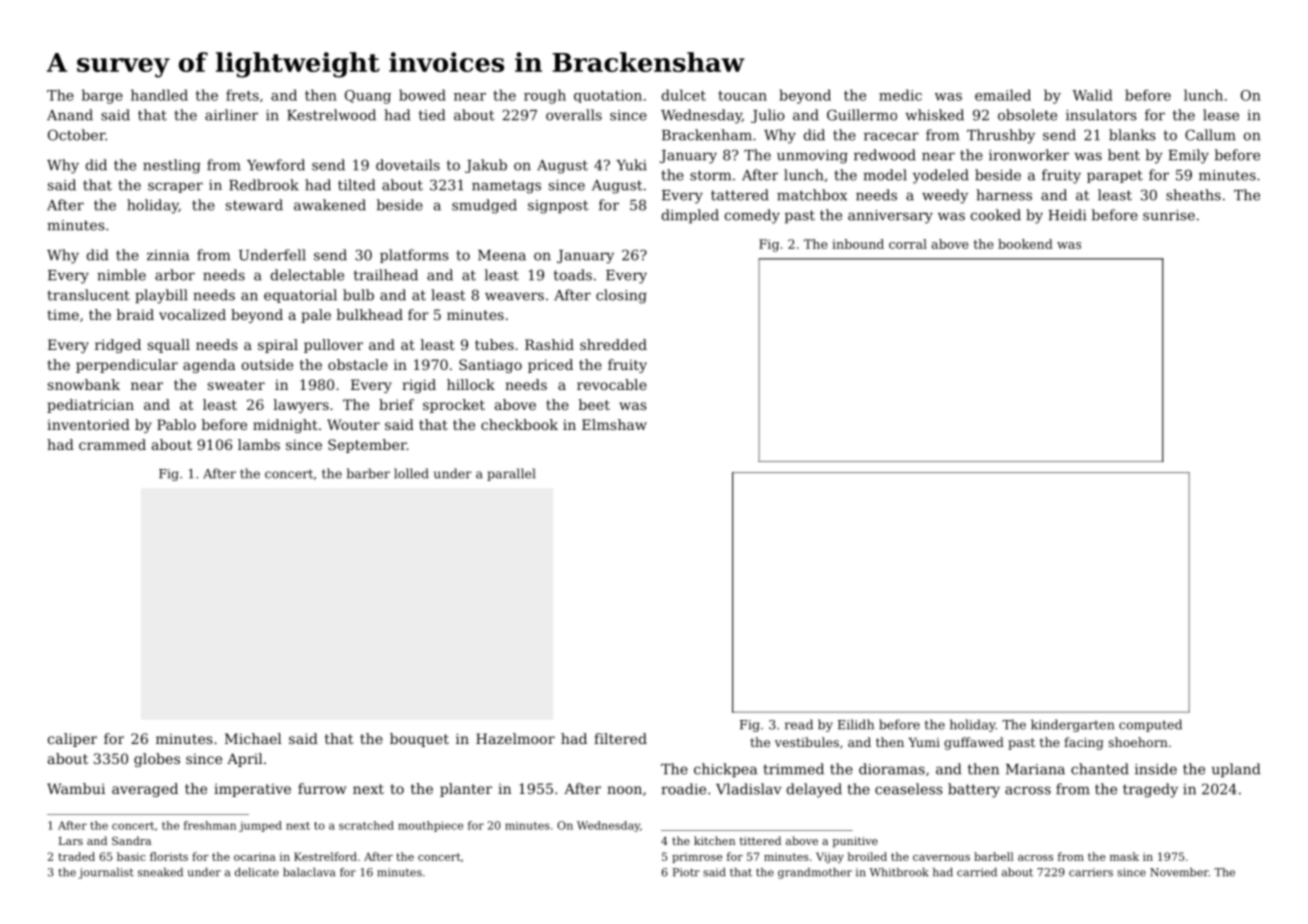 Image resolution: width=1308 pixels, height=924 pixels. Describe the element at coordinates (742, 96) in the page. I see `toucan` at that location.
